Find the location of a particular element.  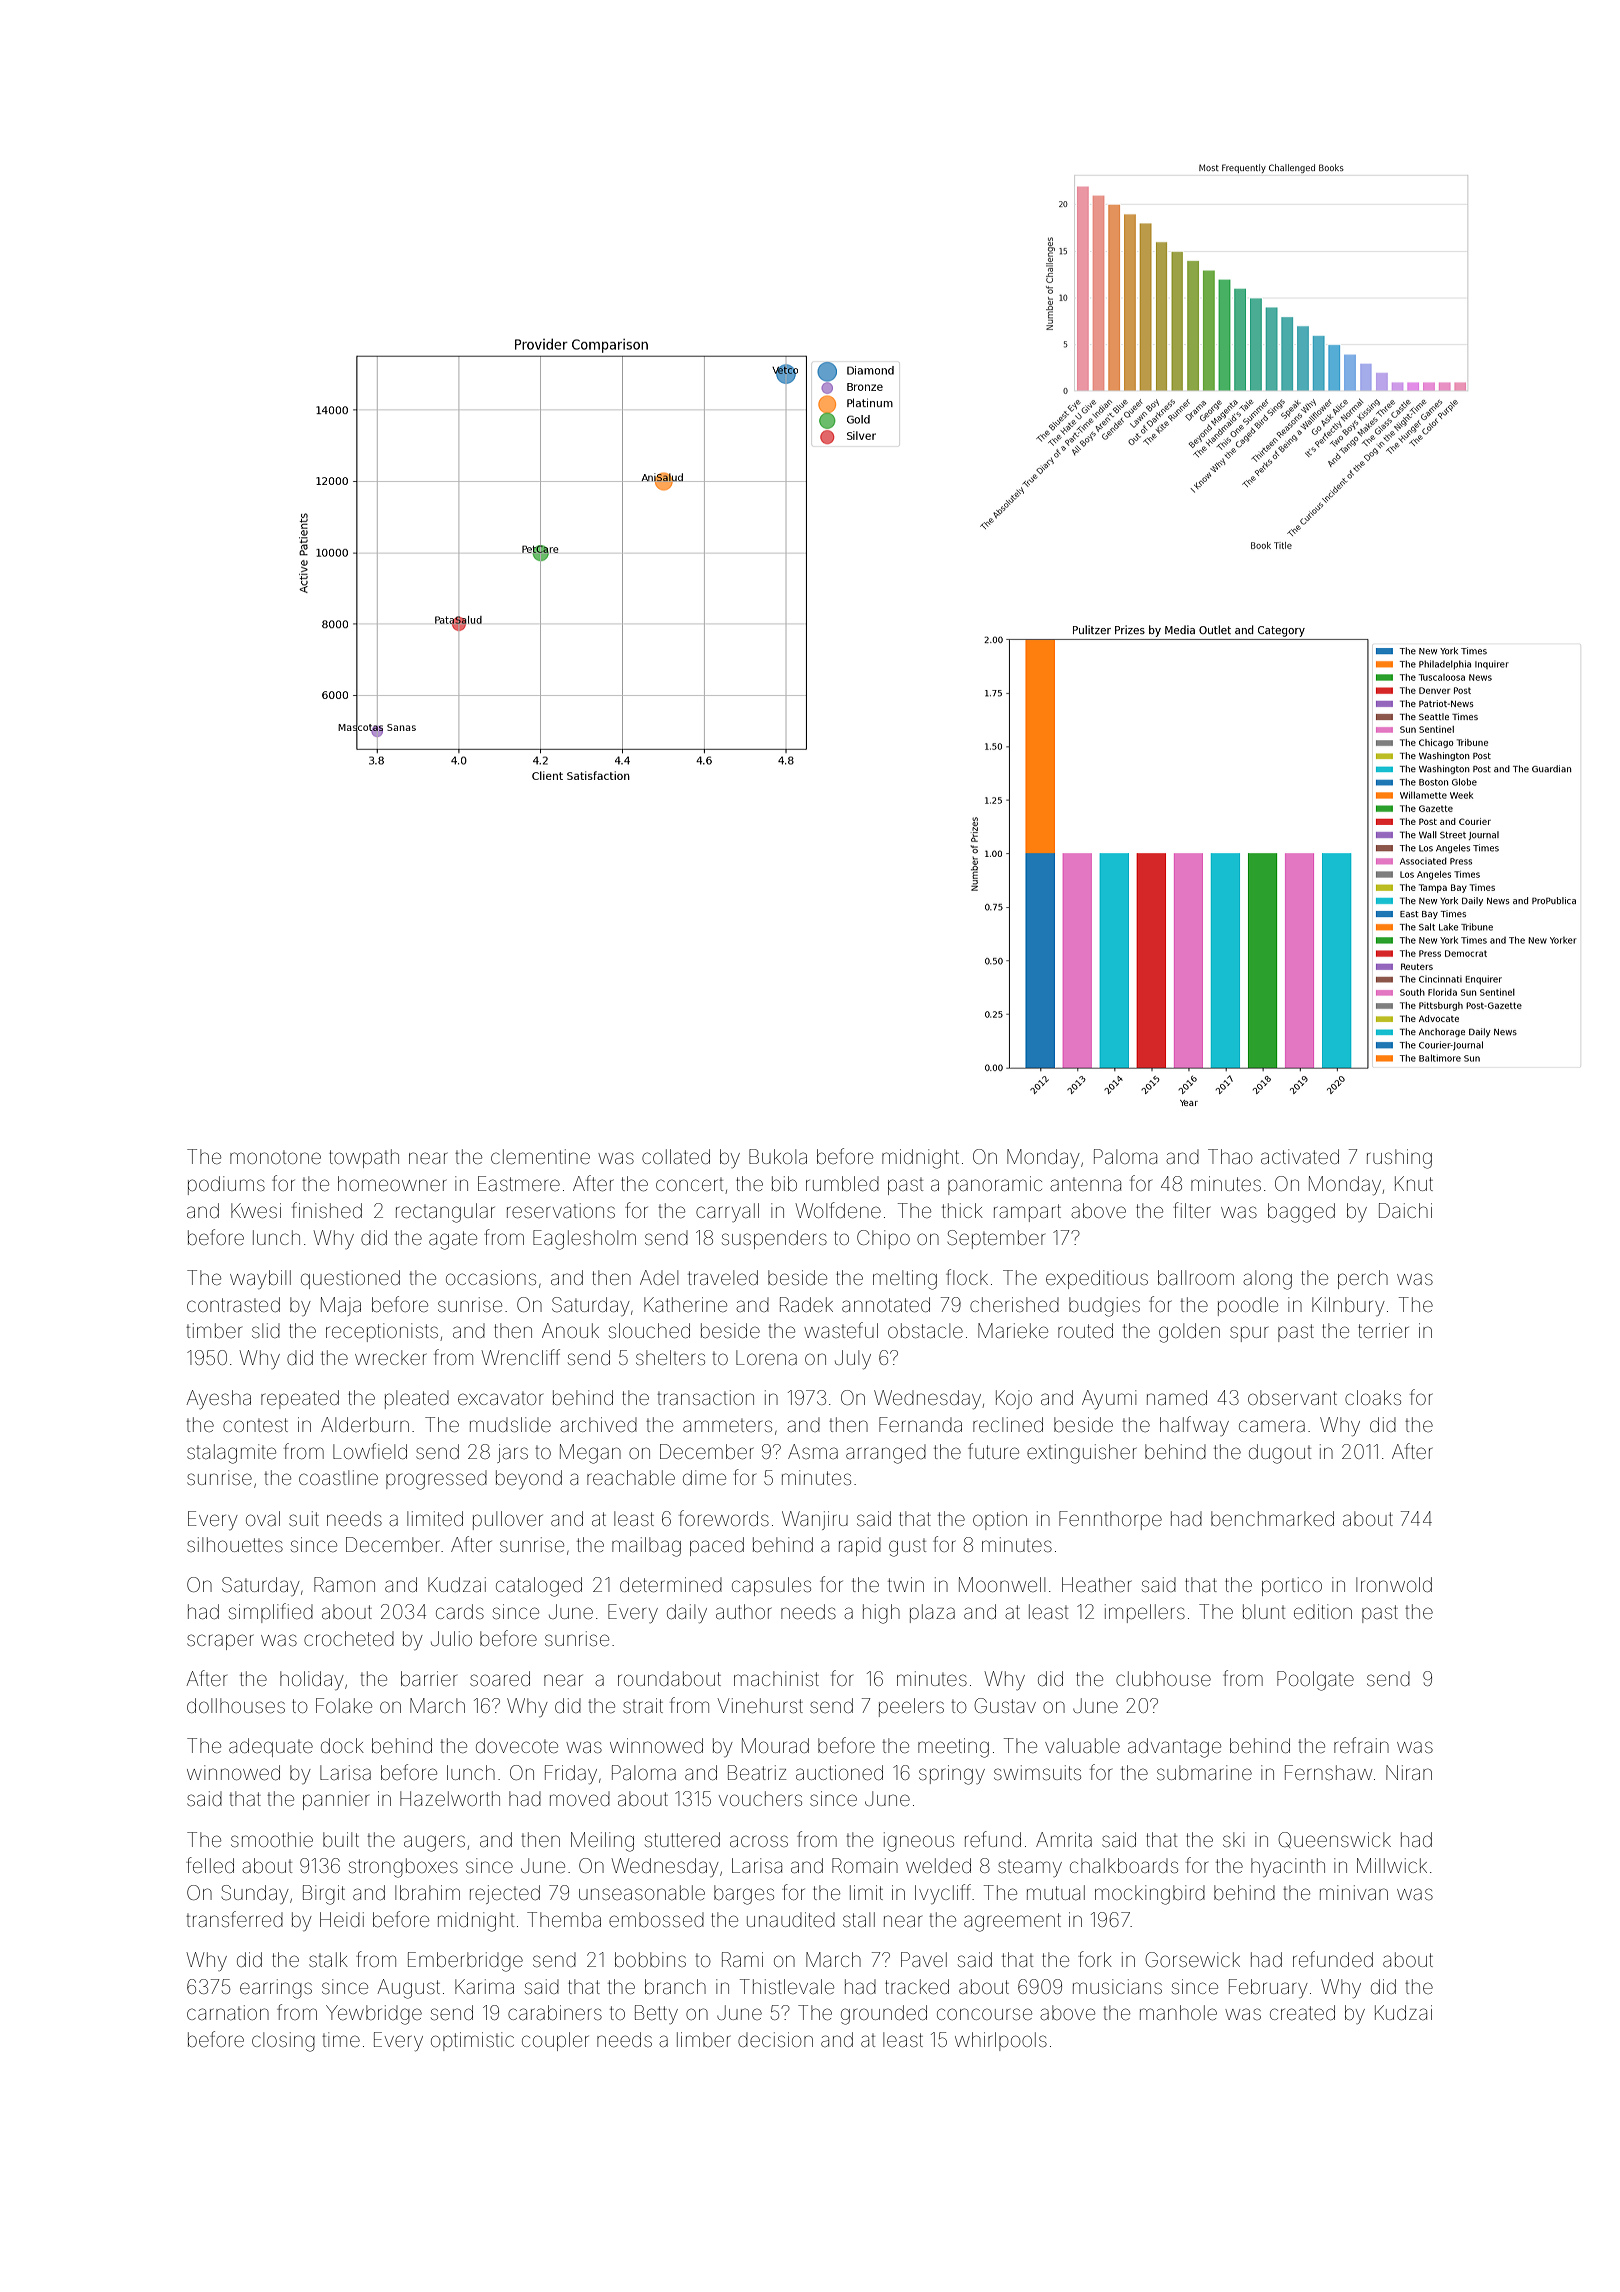

monotone is located at coordinates (275, 1157).
